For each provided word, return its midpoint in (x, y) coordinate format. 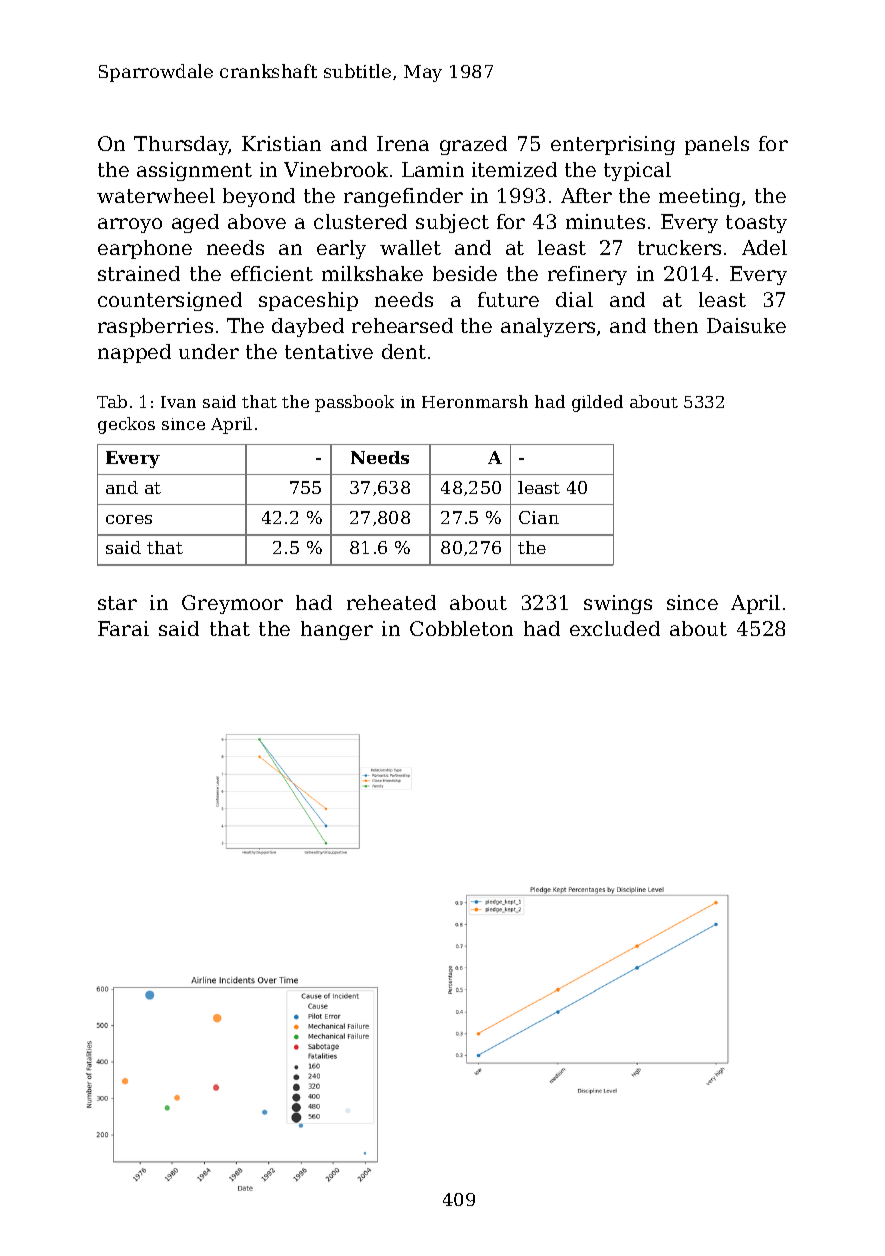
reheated (391, 602)
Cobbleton (461, 628)
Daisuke (746, 325)
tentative (329, 351)
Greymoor (232, 604)
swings (618, 604)
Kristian (281, 143)
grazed (473, 145)
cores (129, 519)
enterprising (613, 145)
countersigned (170, 301)
